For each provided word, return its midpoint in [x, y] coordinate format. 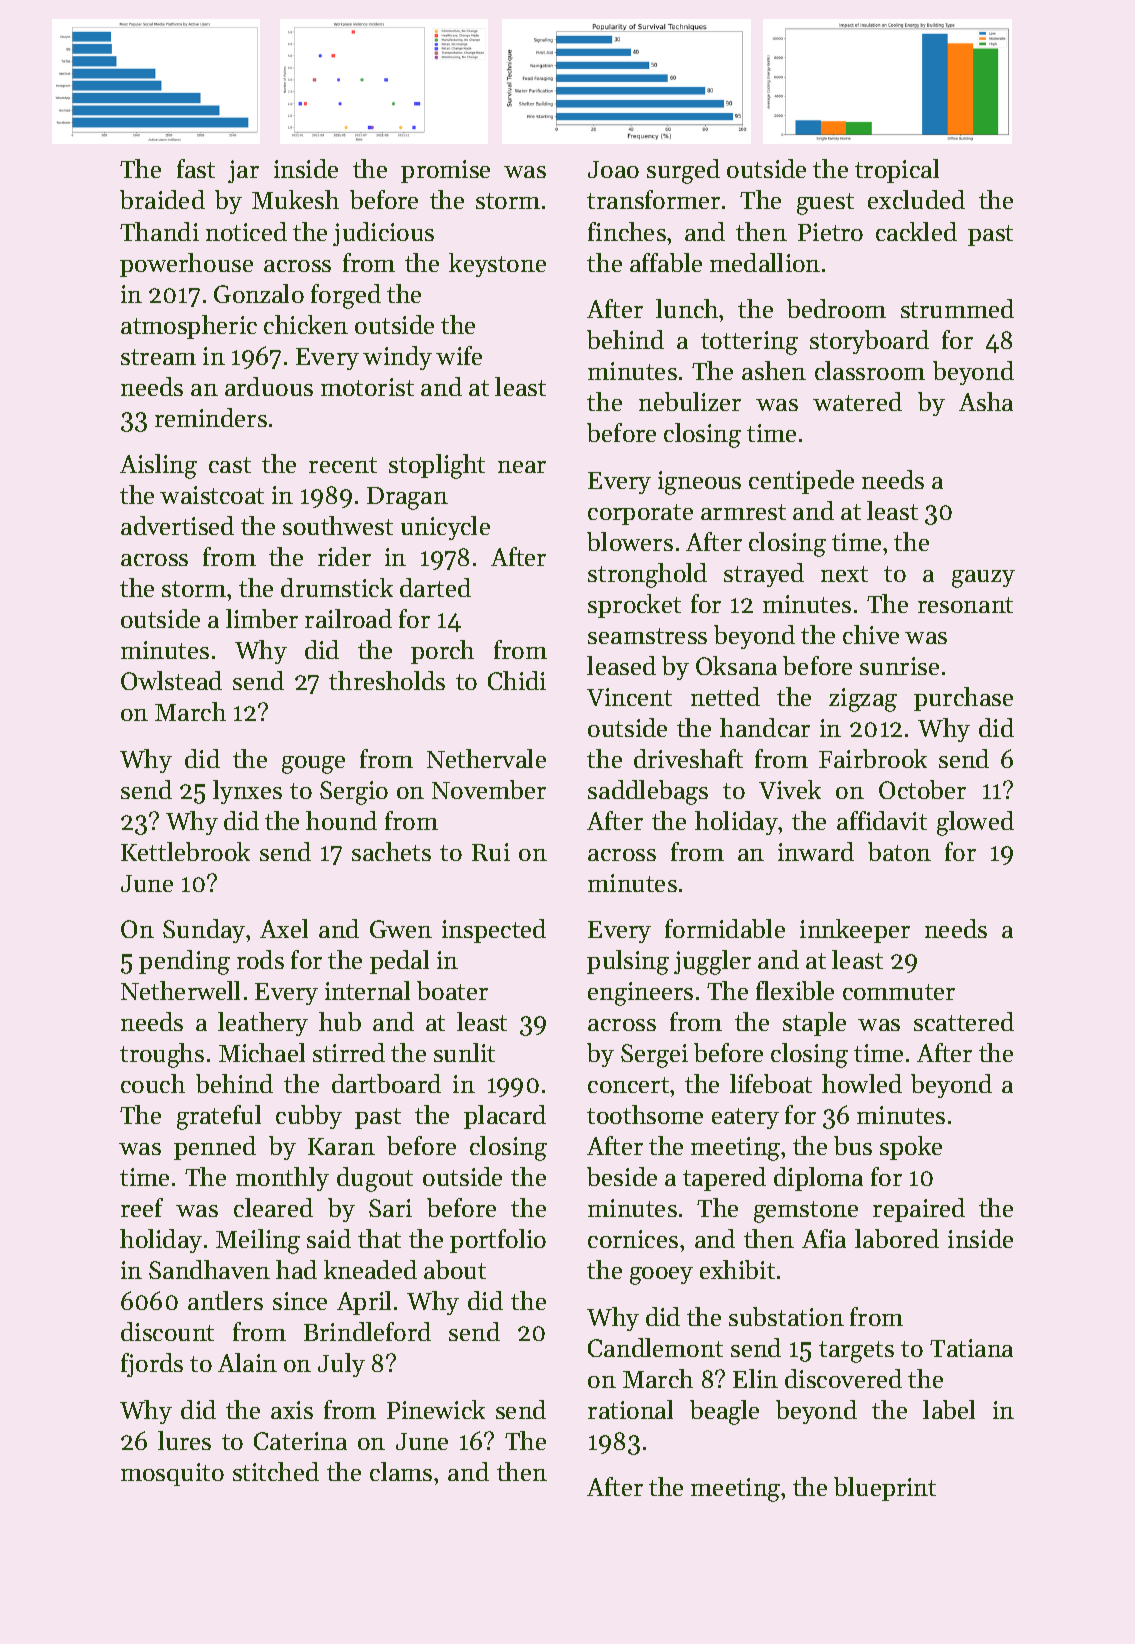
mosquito [172, 1474]
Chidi [517, 680]
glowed [975, 823]
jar [243, 171]
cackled [916, 231]
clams [401, 1471]
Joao [613, 169]
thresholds [387, 680]
